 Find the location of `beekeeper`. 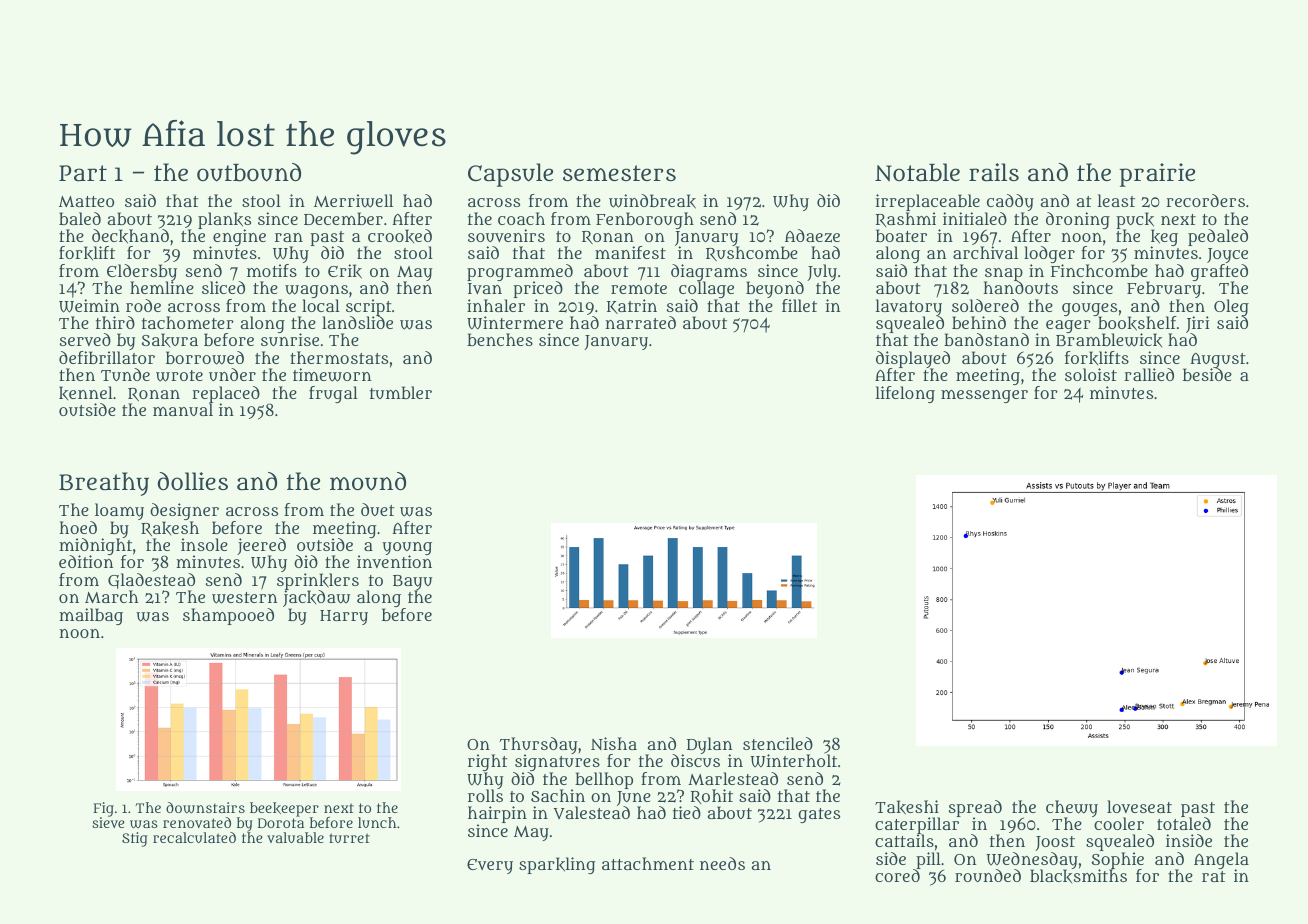

beekeeper is located at coordinates (284, 809).
